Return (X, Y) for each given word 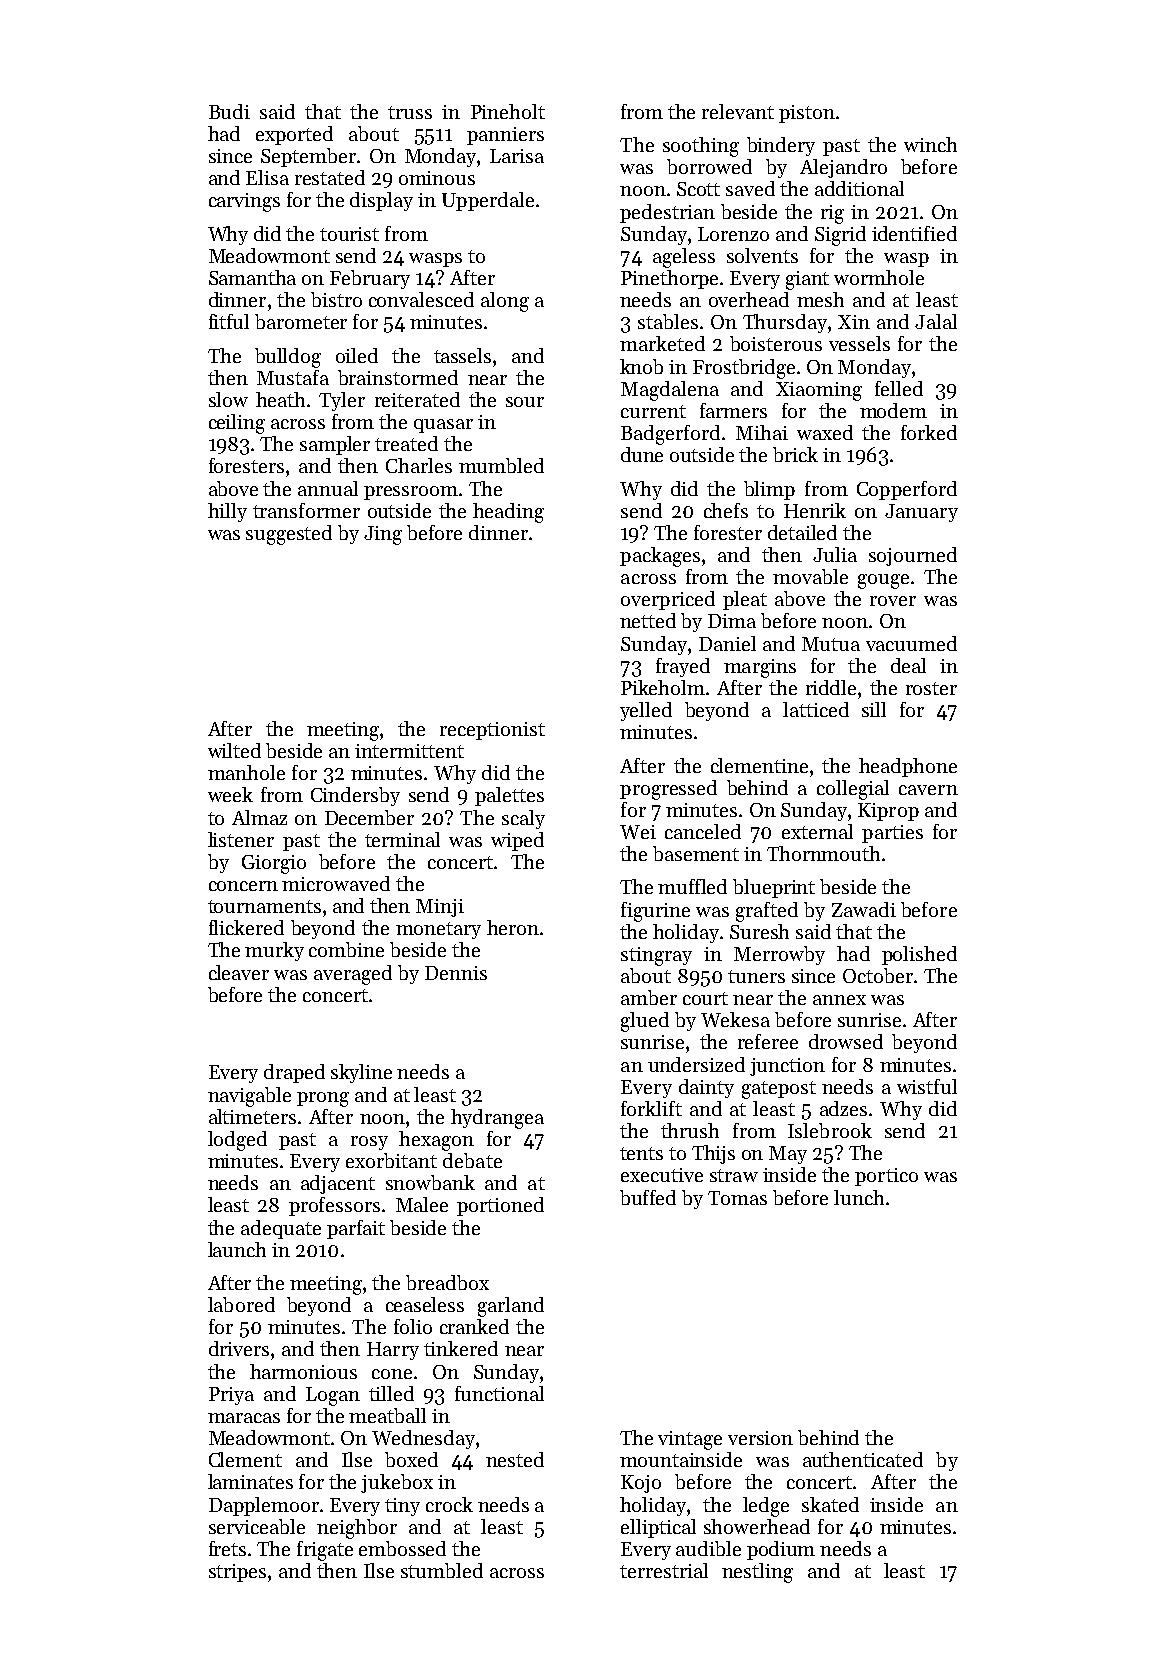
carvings (244, 202)
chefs (726, 510)
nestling (757, 1573)
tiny (402, 1507)
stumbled (442, 1570)
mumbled (501, 465)
